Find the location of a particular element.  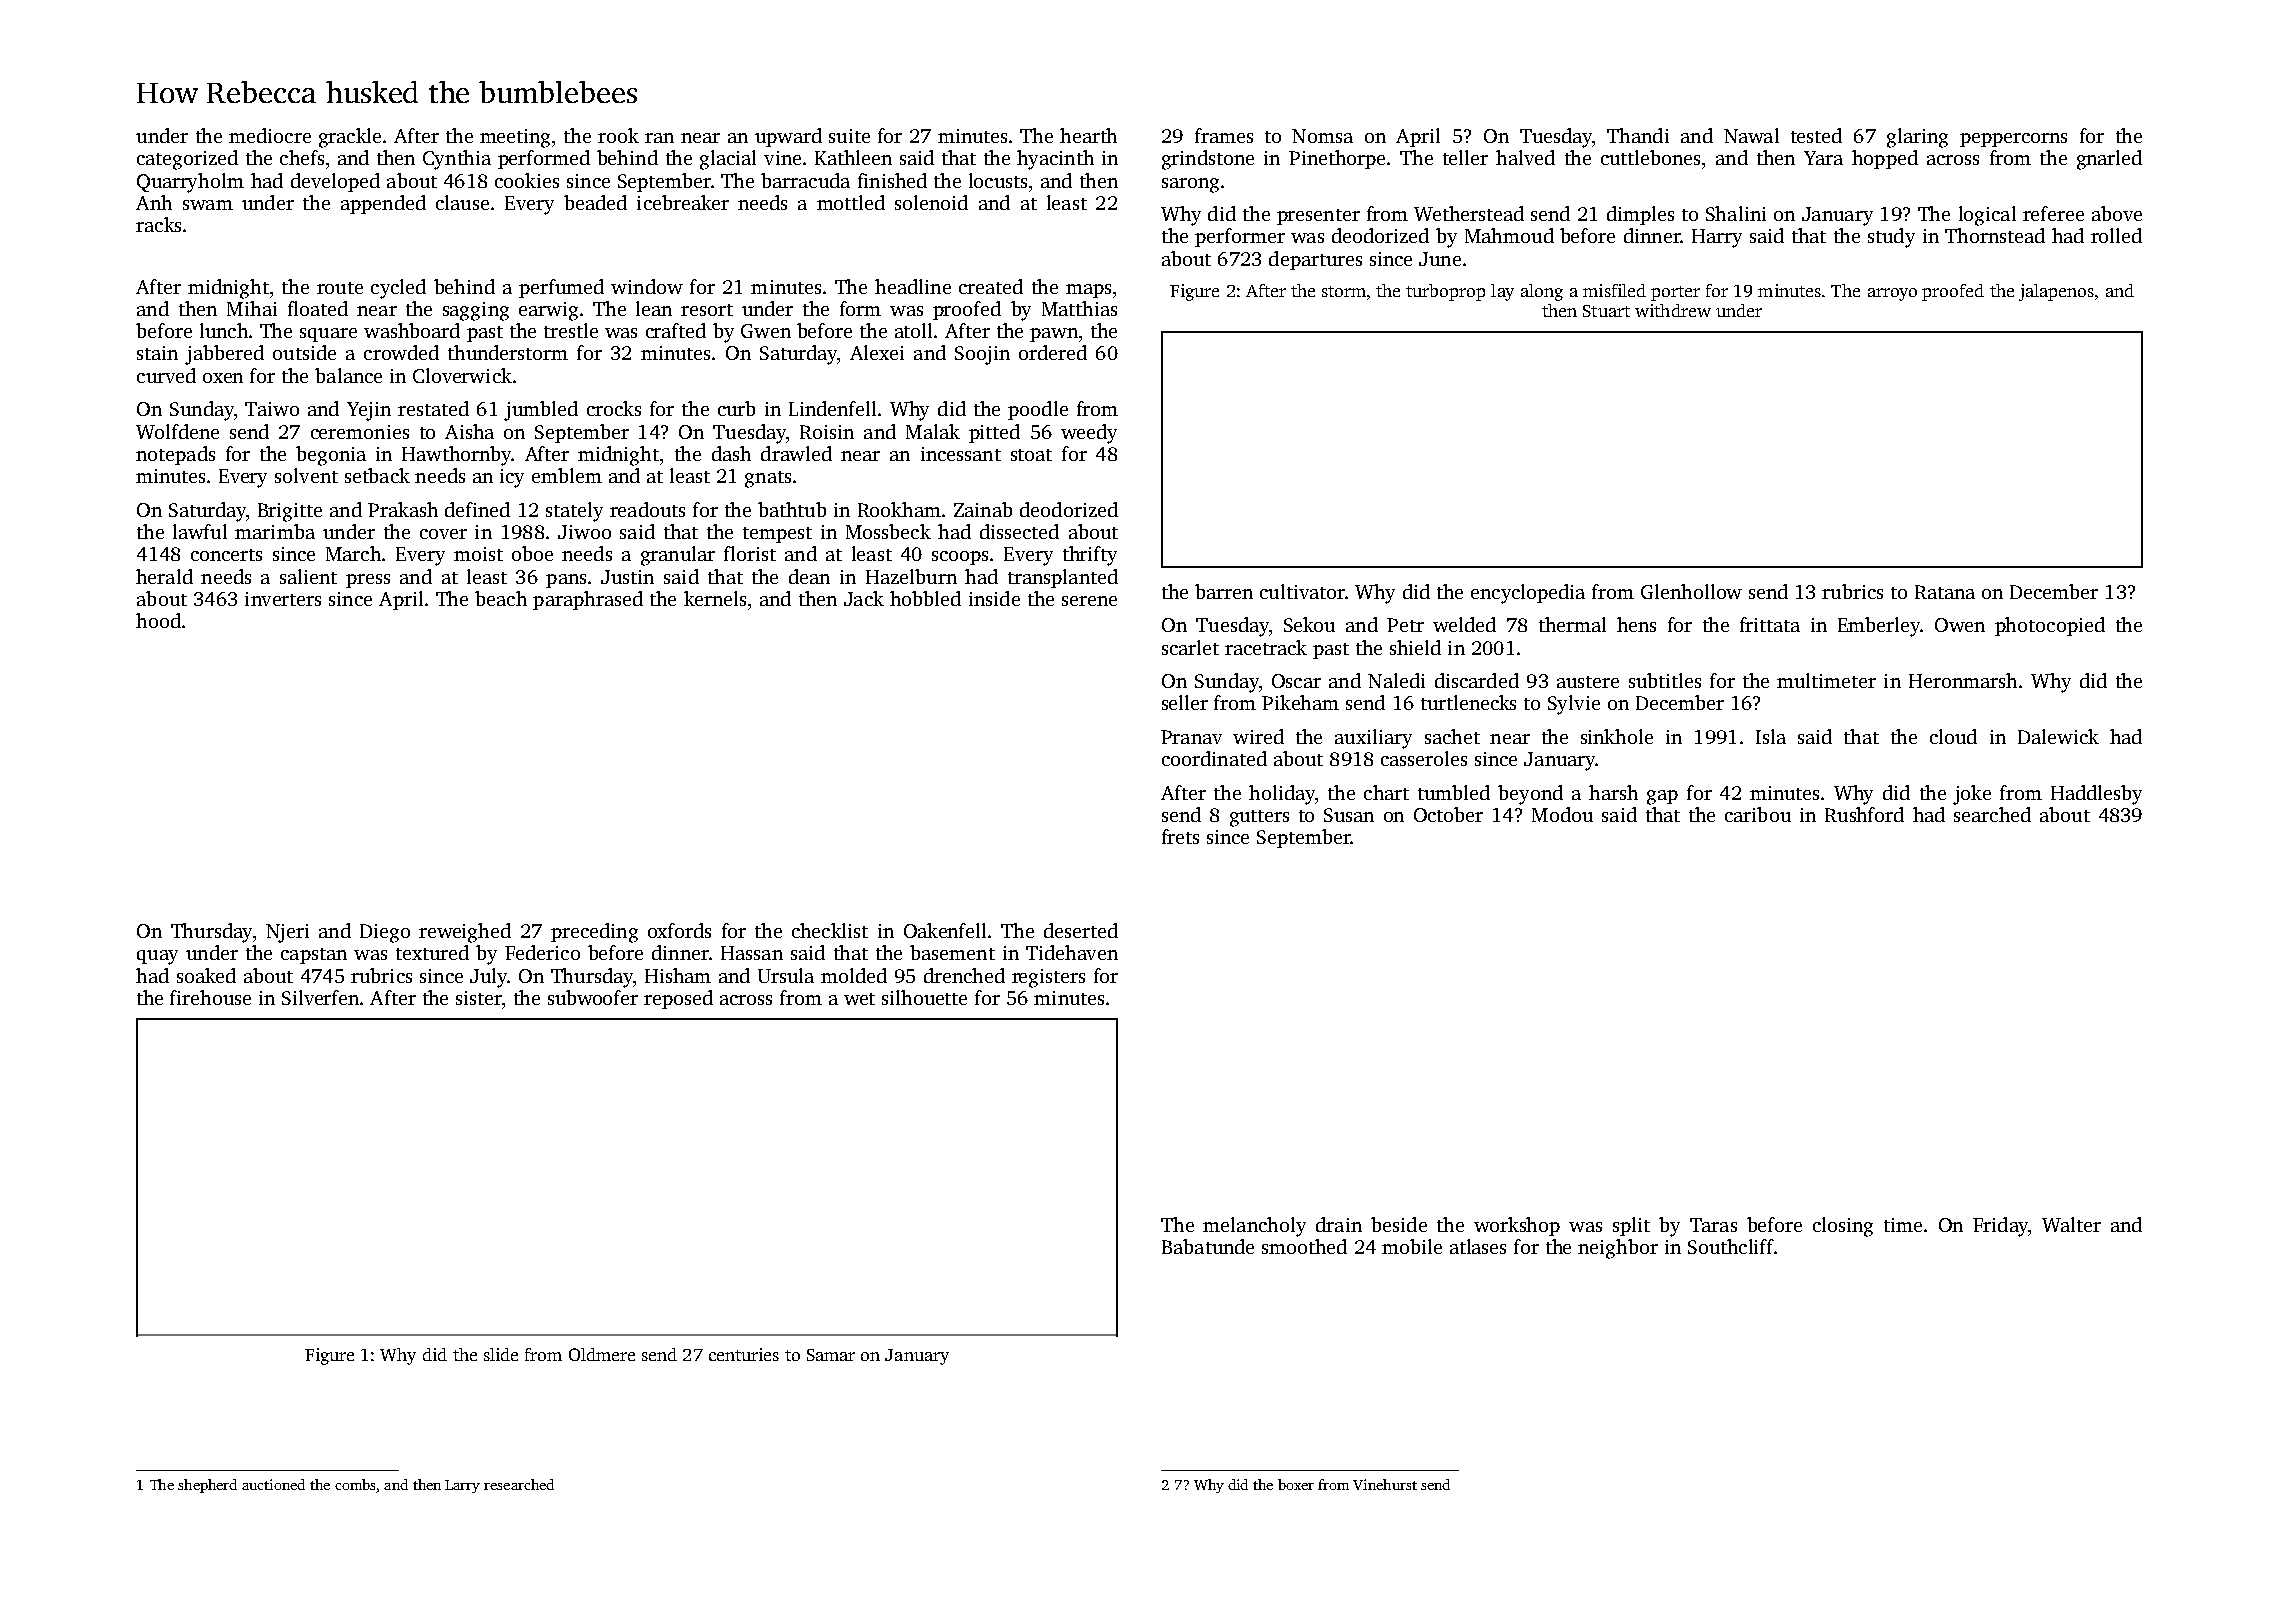

Larry is located at coordinates (462, 1486).
